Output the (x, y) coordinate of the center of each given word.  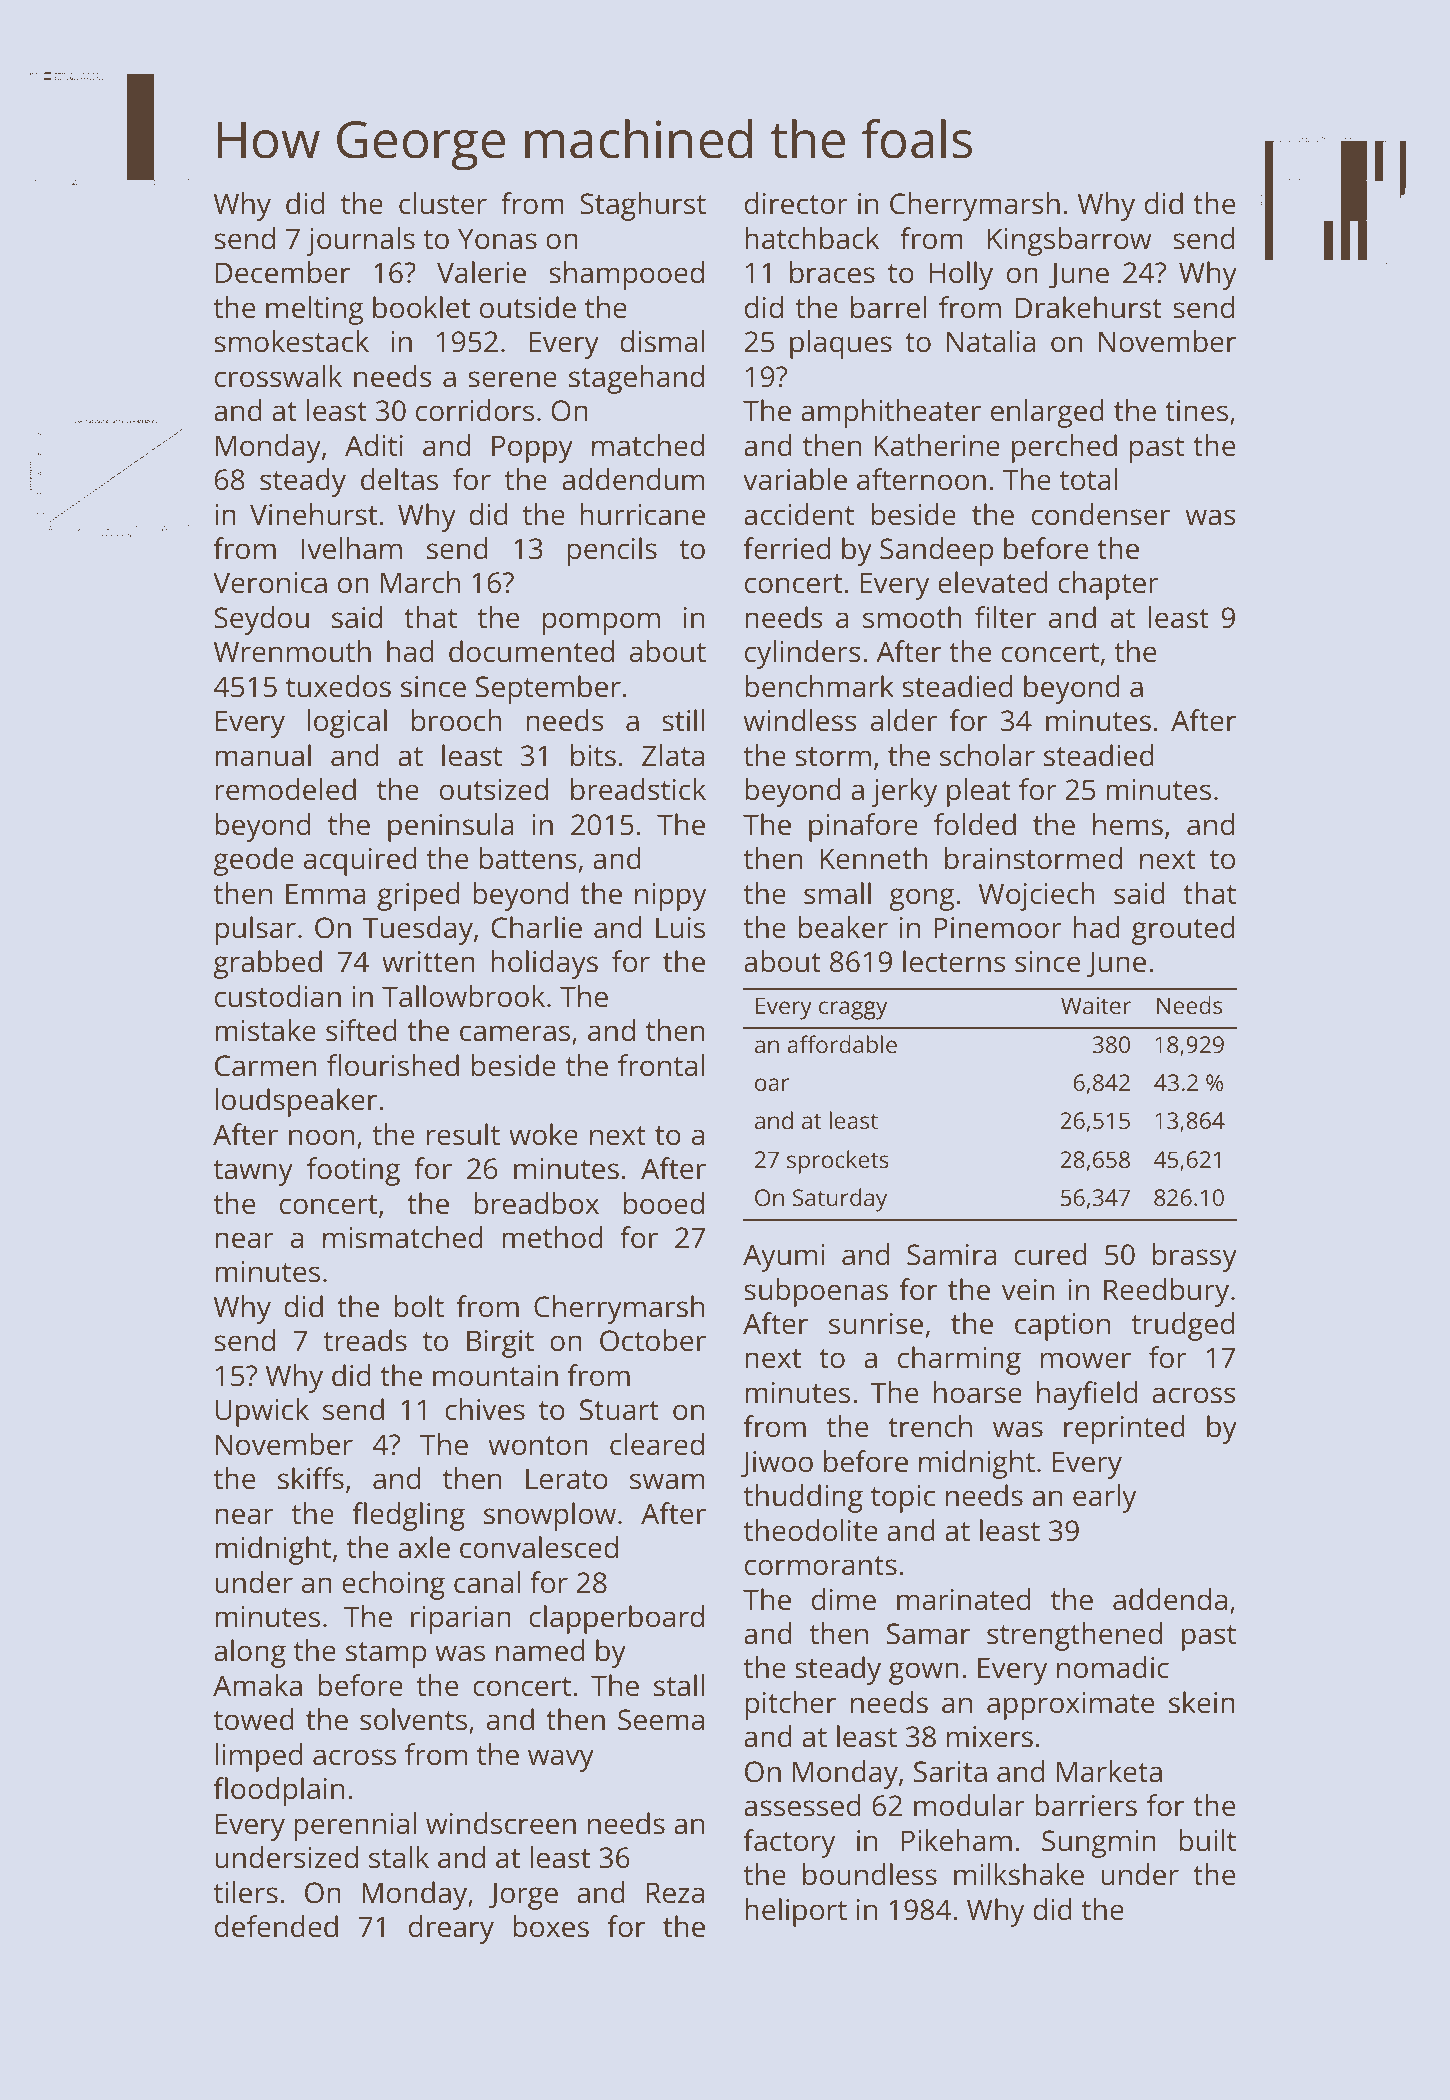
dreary (451, 1929)
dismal (662, 341)
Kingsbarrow (1070, 241)
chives (485, 1409)
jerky (904, 792)
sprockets (838, 1162)
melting (314, 310)
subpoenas (816, 1292)
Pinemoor (998, 928)
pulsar (255, 930)
